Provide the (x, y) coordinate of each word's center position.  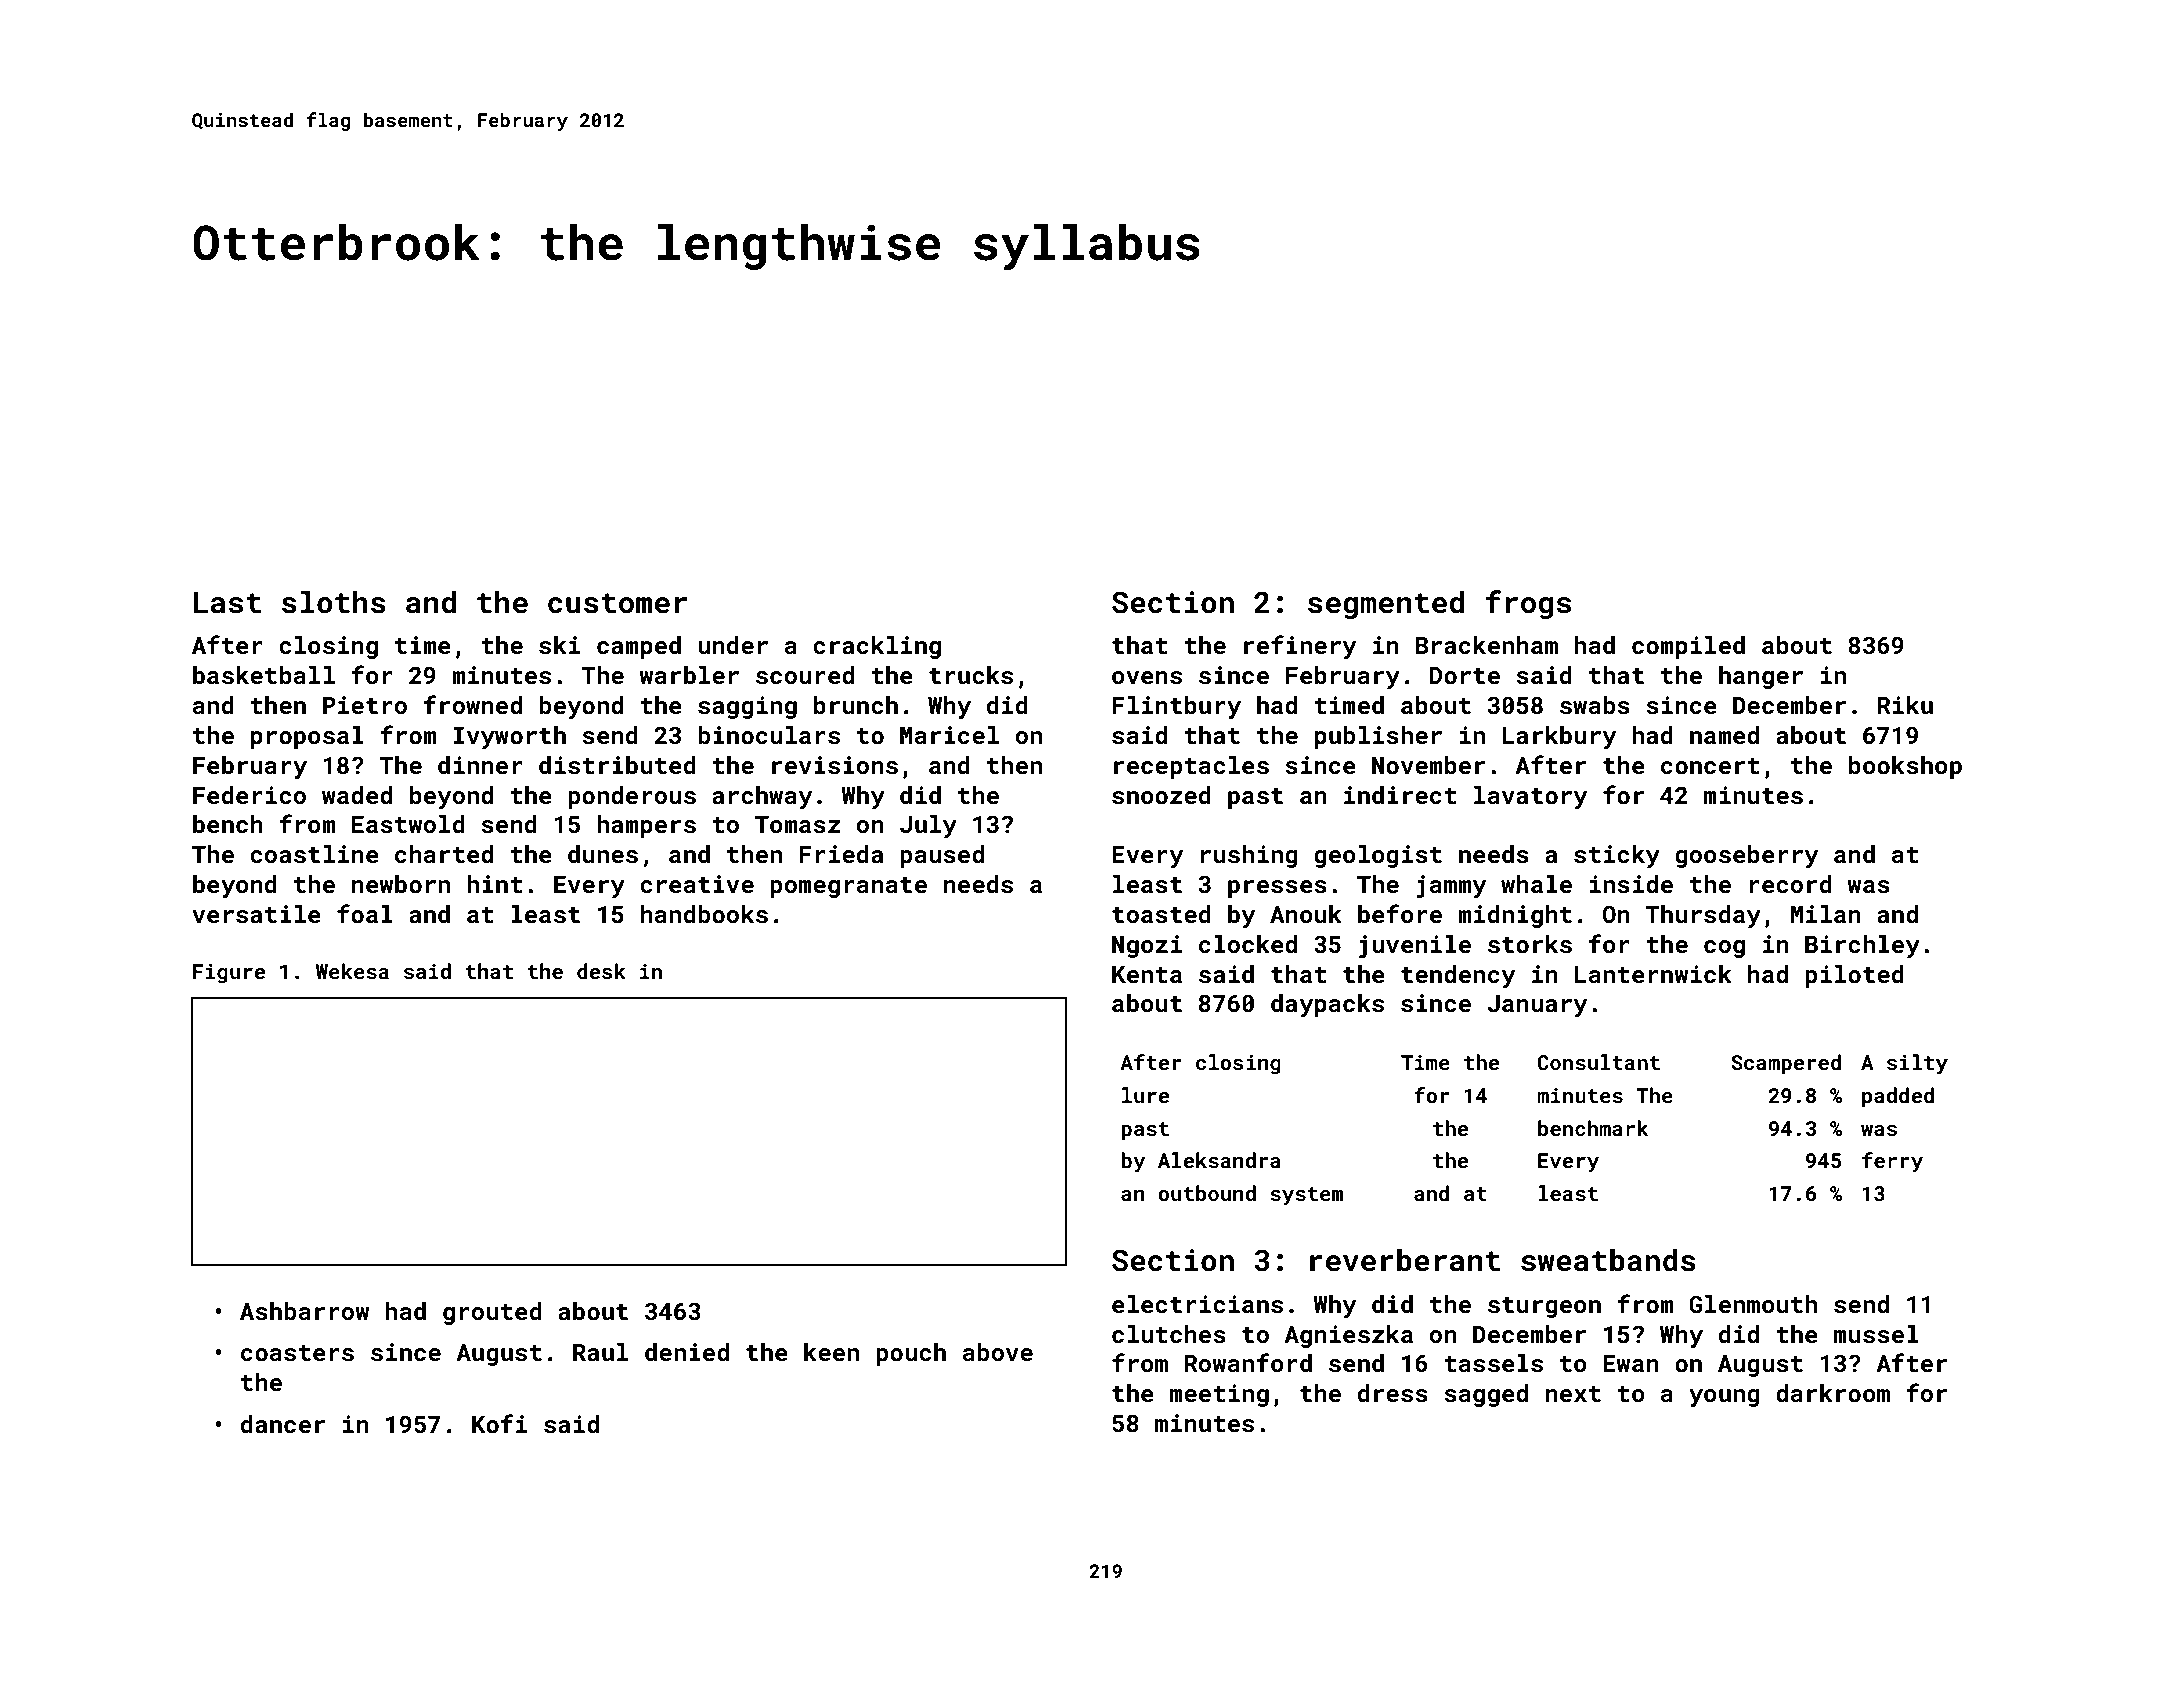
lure (1145, 1095)
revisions (835, 765)
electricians (1197, 1304)
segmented (1386, 605)
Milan (1826, 914)
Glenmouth (1753, 1304)
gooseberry (1747, 856)
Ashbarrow (304, 1311)
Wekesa (352, 971)
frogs (1528, 604)
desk (601, 971)
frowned (473, 704)
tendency (1458, 976)
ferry (1892, 1162)
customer (617, 603)
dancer (283, 1424)
